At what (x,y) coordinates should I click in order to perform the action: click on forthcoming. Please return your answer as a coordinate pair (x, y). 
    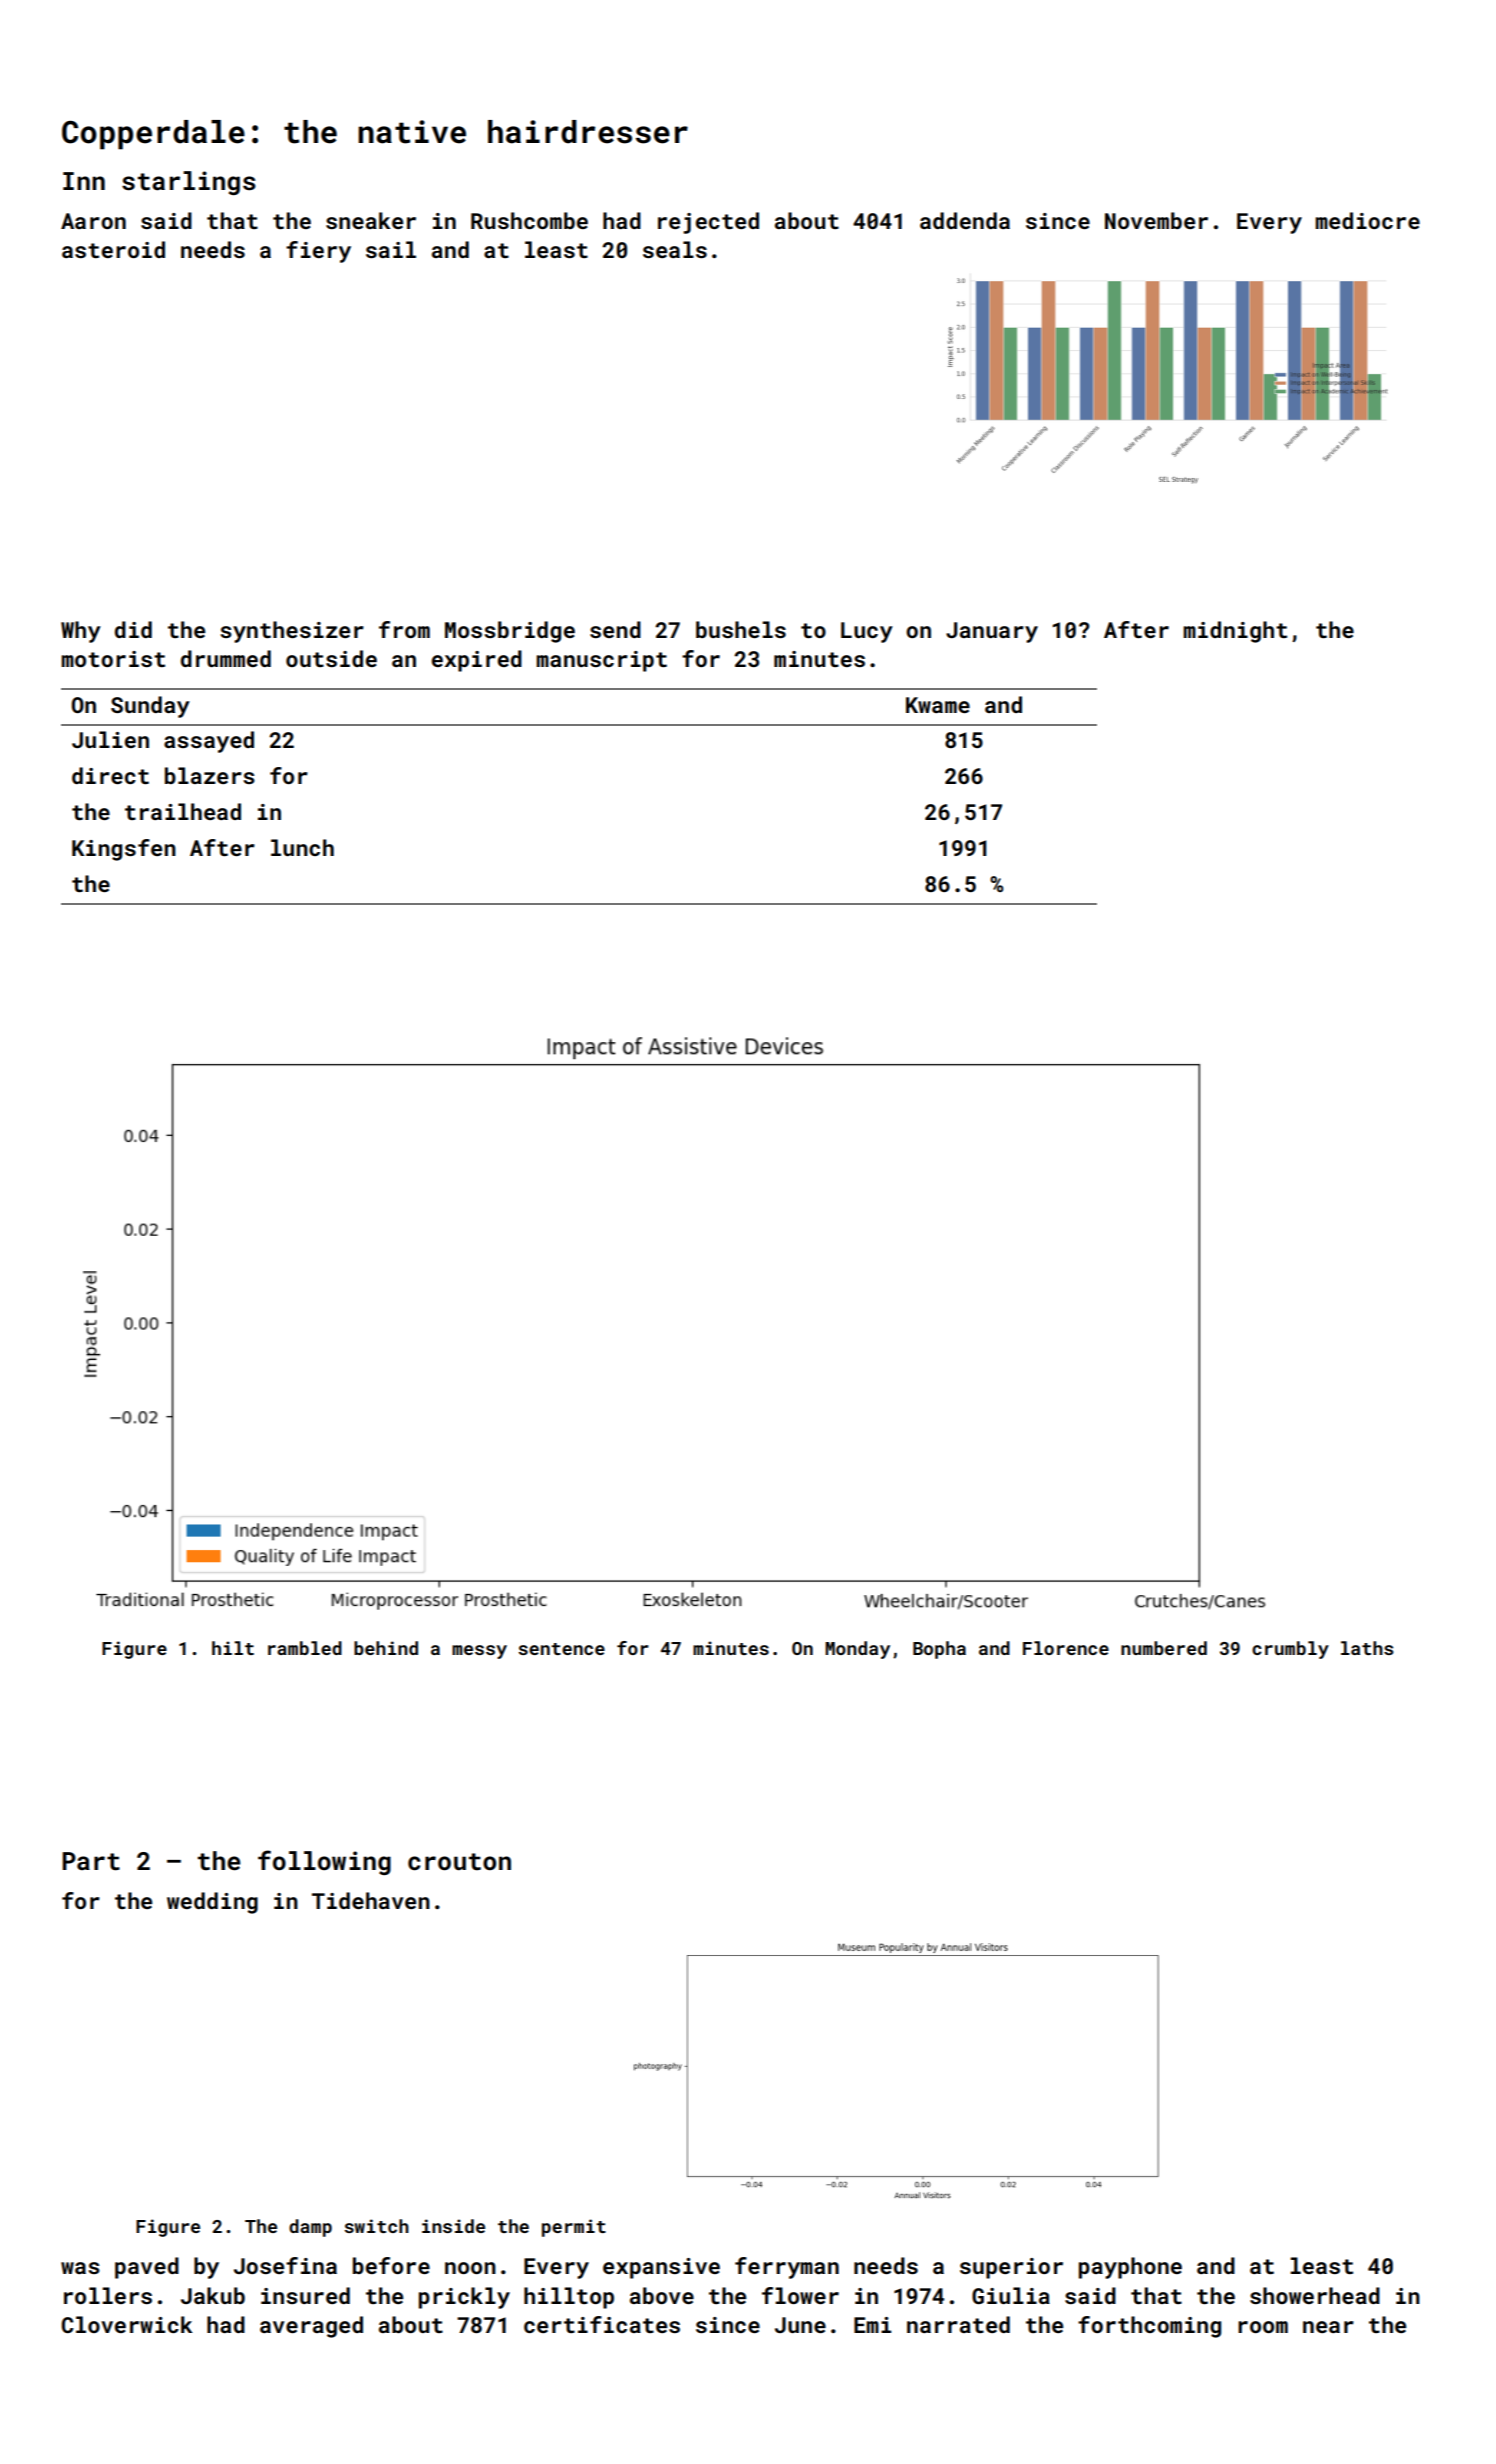
    Looking at the image, I should click on (1149, 2327).
